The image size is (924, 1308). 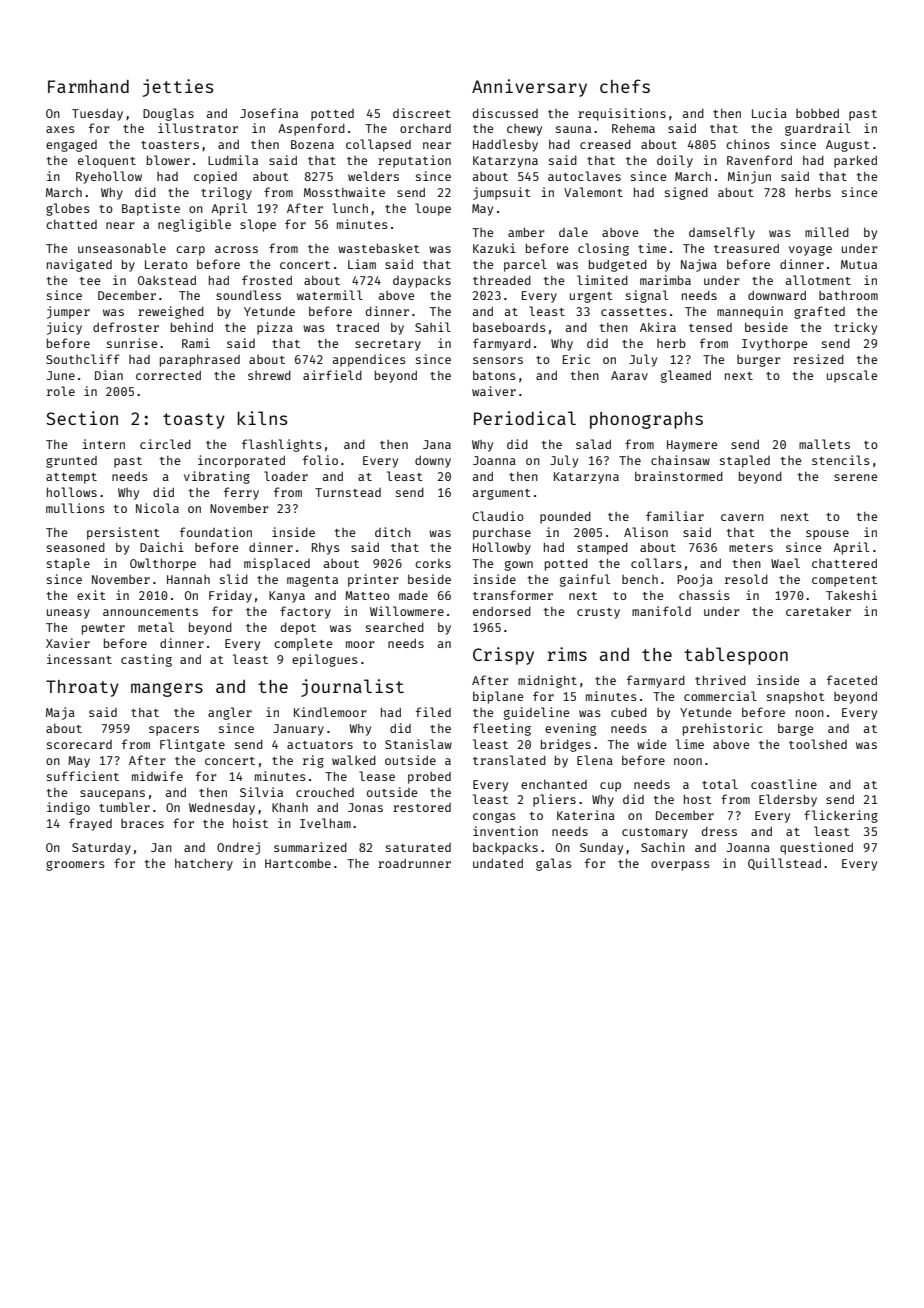 What do you see at coordinates (818, 611) in the screenshot?
I see `caretaker` at bounding box center [818, 611].
